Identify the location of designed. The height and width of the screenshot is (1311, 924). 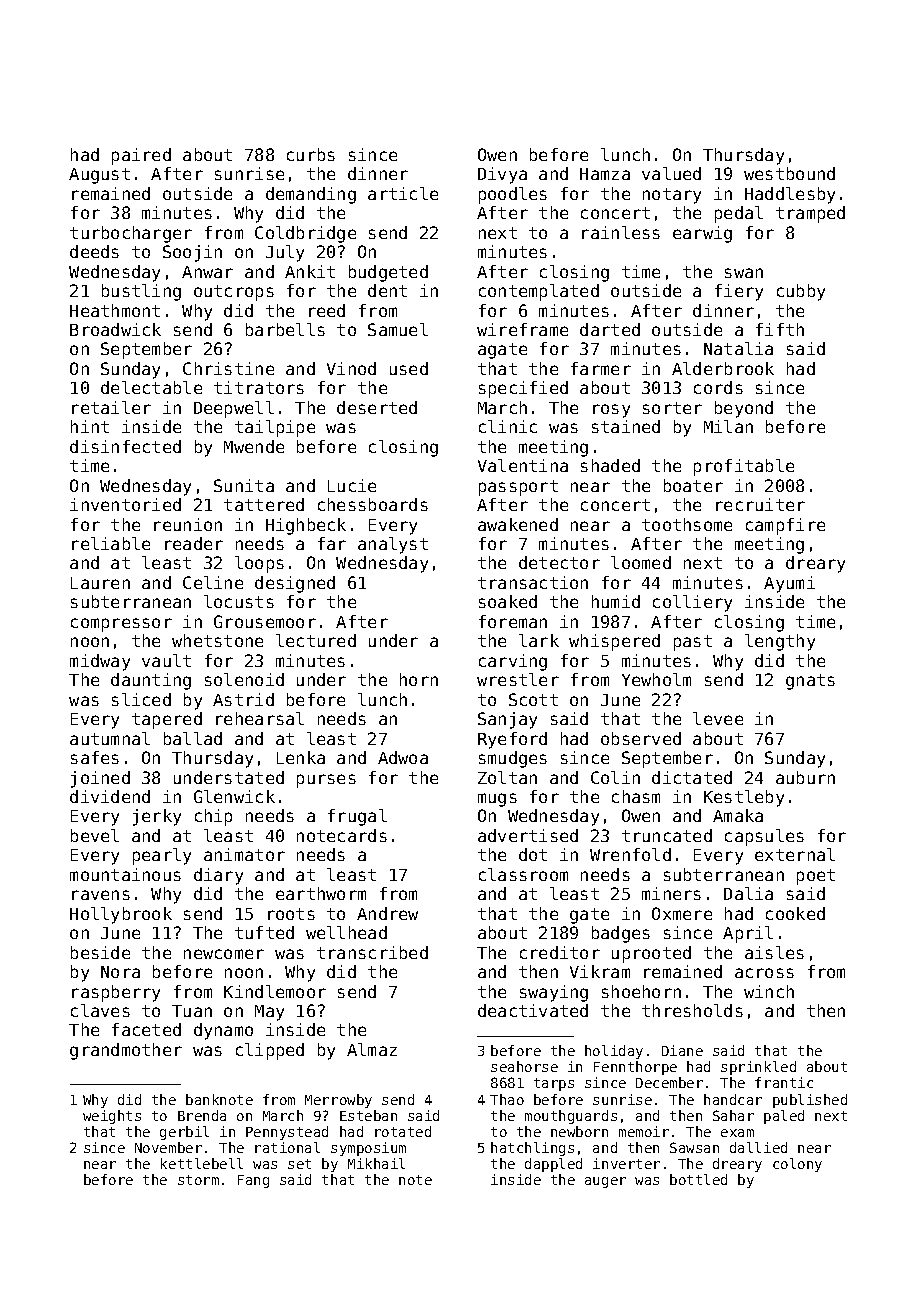
(295, 584).
